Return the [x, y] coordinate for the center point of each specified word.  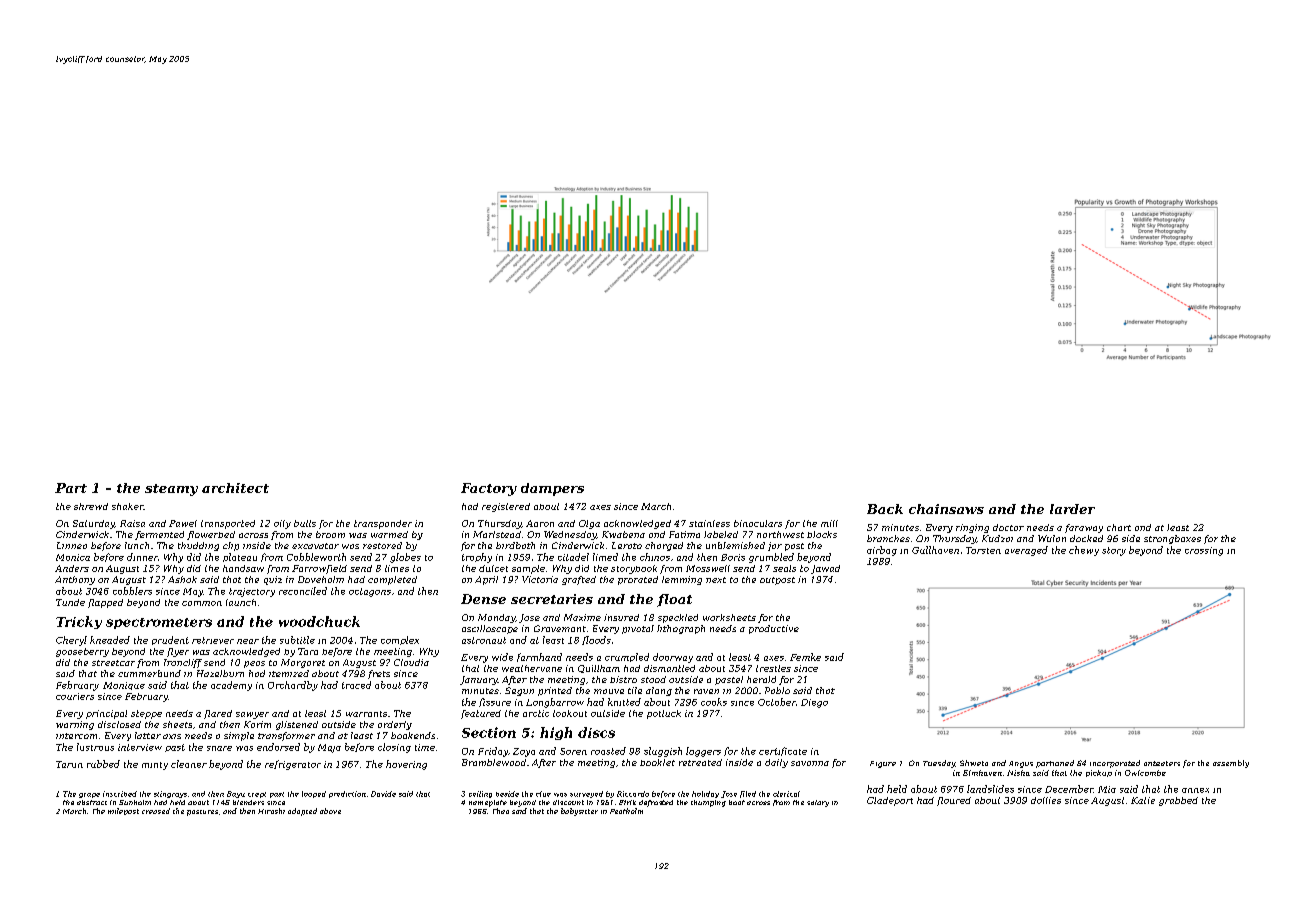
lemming [682, 580]
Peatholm [626, 811]
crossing [1204, 551]
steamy [171, 490]
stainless [709, 523]
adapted [302, 812]
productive [774, 629]
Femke [805, 657]
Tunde [70, 602]
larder [1072, 509]
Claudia [411, 662]
